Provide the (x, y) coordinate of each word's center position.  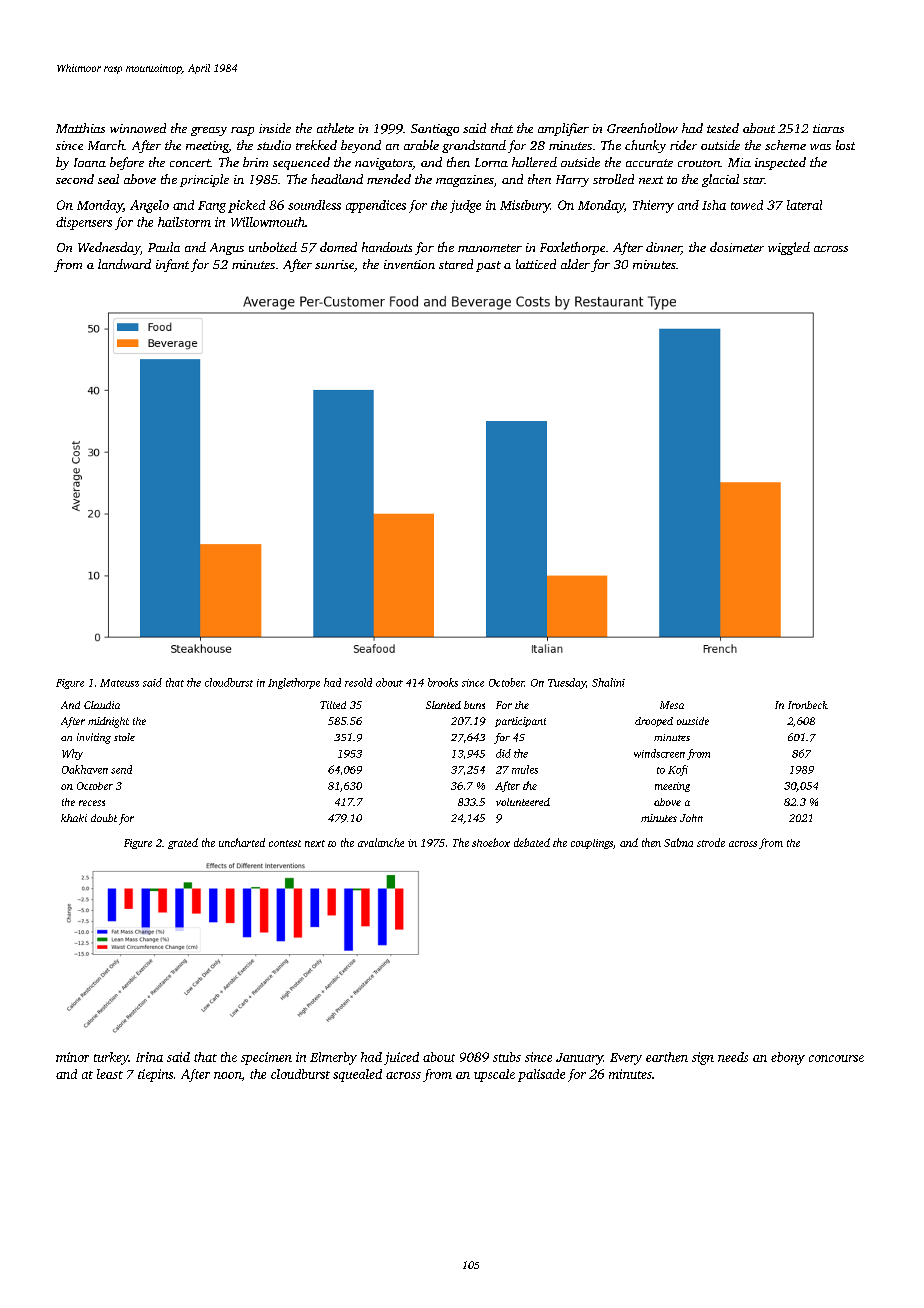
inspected (780, 163)
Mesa (672, 705)
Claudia (102, 705)
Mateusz (119, 683)
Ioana (90, 162)
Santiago (435, 130)
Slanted (443, 705)
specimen (266, 1058)
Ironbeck (808, 705)
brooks (443, 682)
